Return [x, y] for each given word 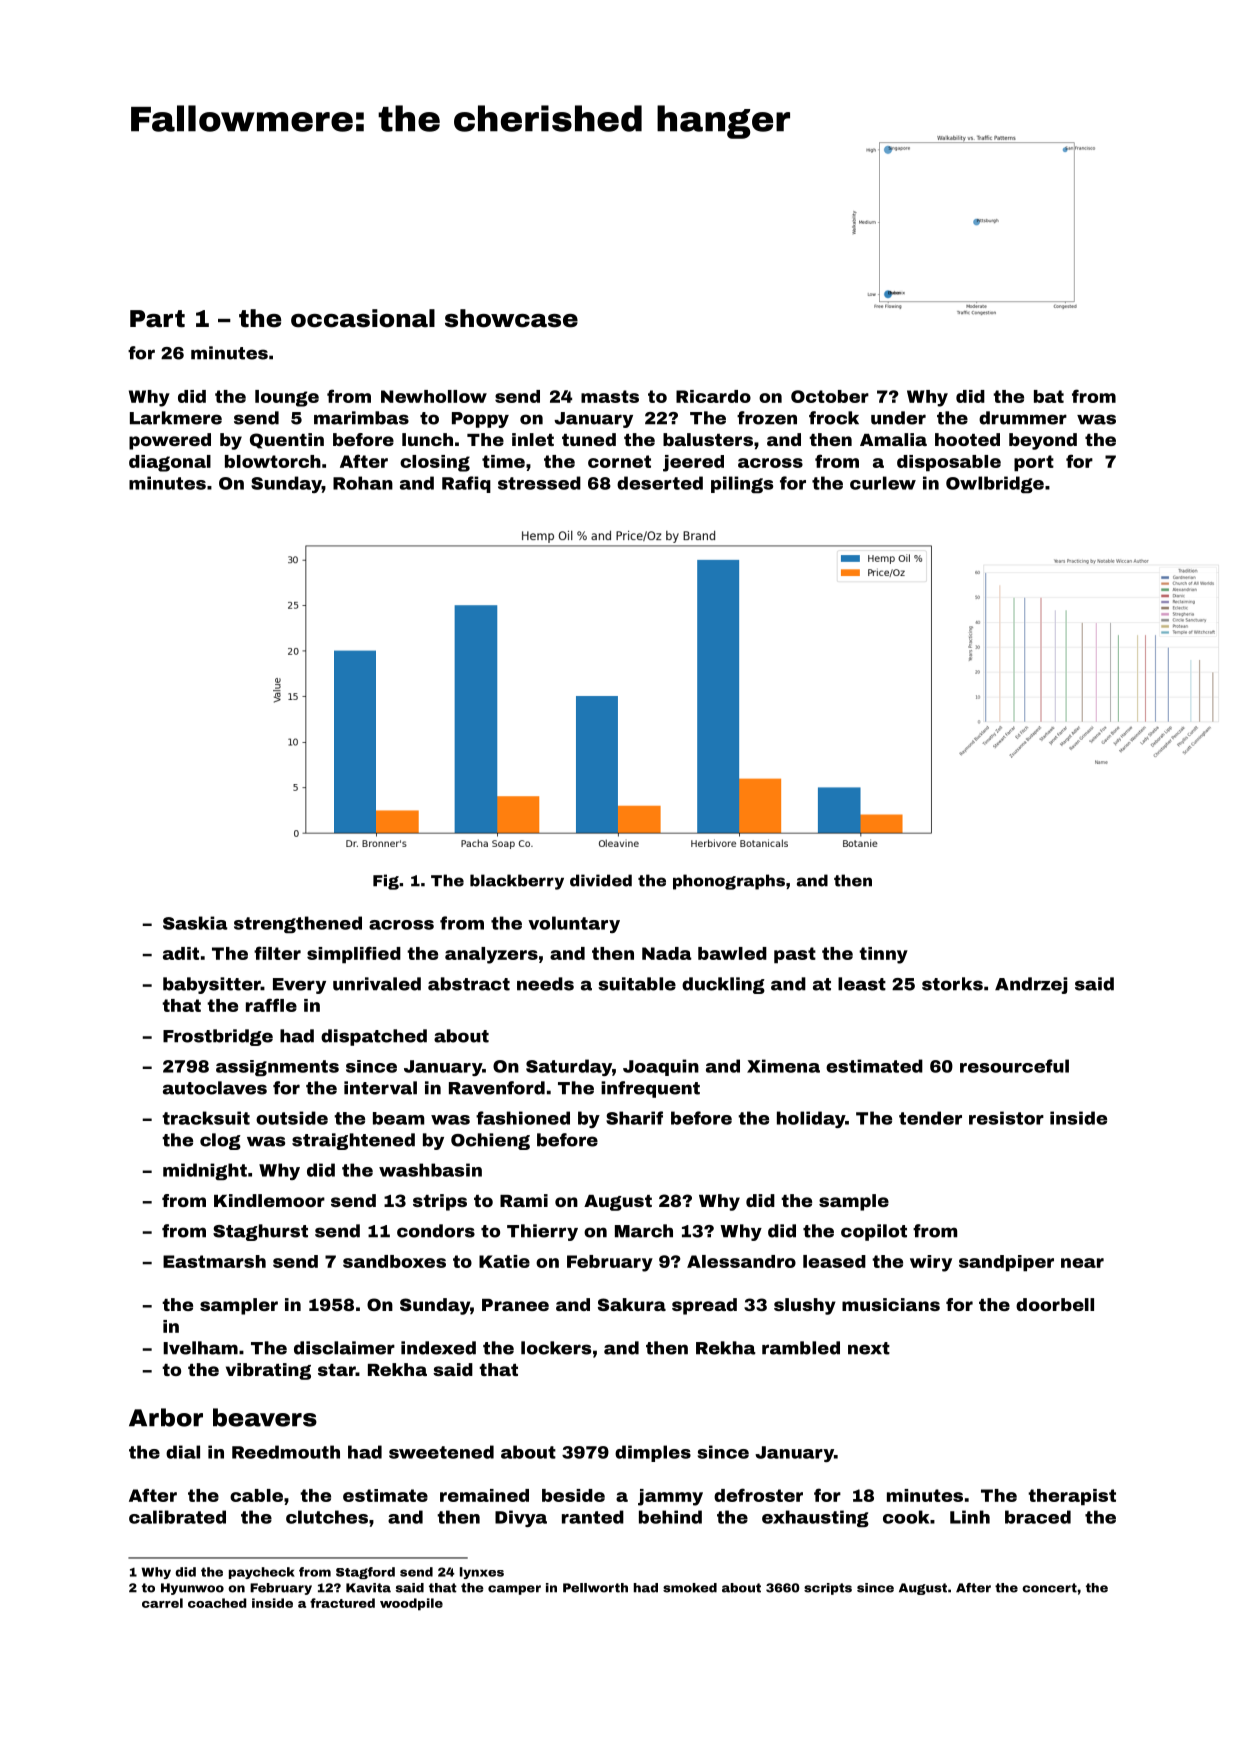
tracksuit [206, 1118]
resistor [1006, 1118]
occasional [363, 318]
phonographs [729, 882]
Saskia [195, 923]
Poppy [480, 420]
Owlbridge [995, 484]
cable [256, 1495]
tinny [883, 955]
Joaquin [661, 1067]
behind [670, 1517]
